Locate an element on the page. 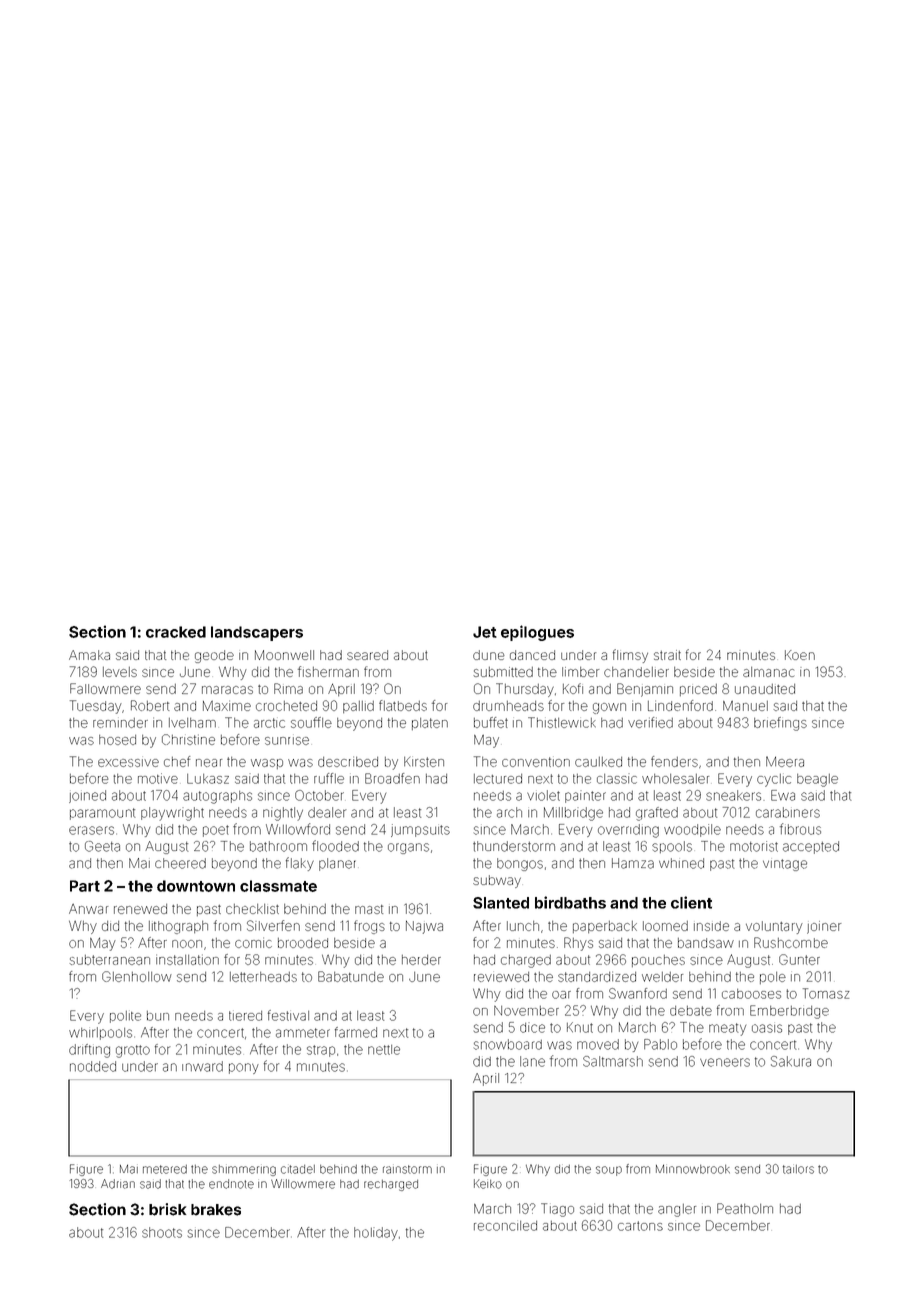 The height and width of the document is (1308, 924). polite is located at coordinates (125, 1017).
